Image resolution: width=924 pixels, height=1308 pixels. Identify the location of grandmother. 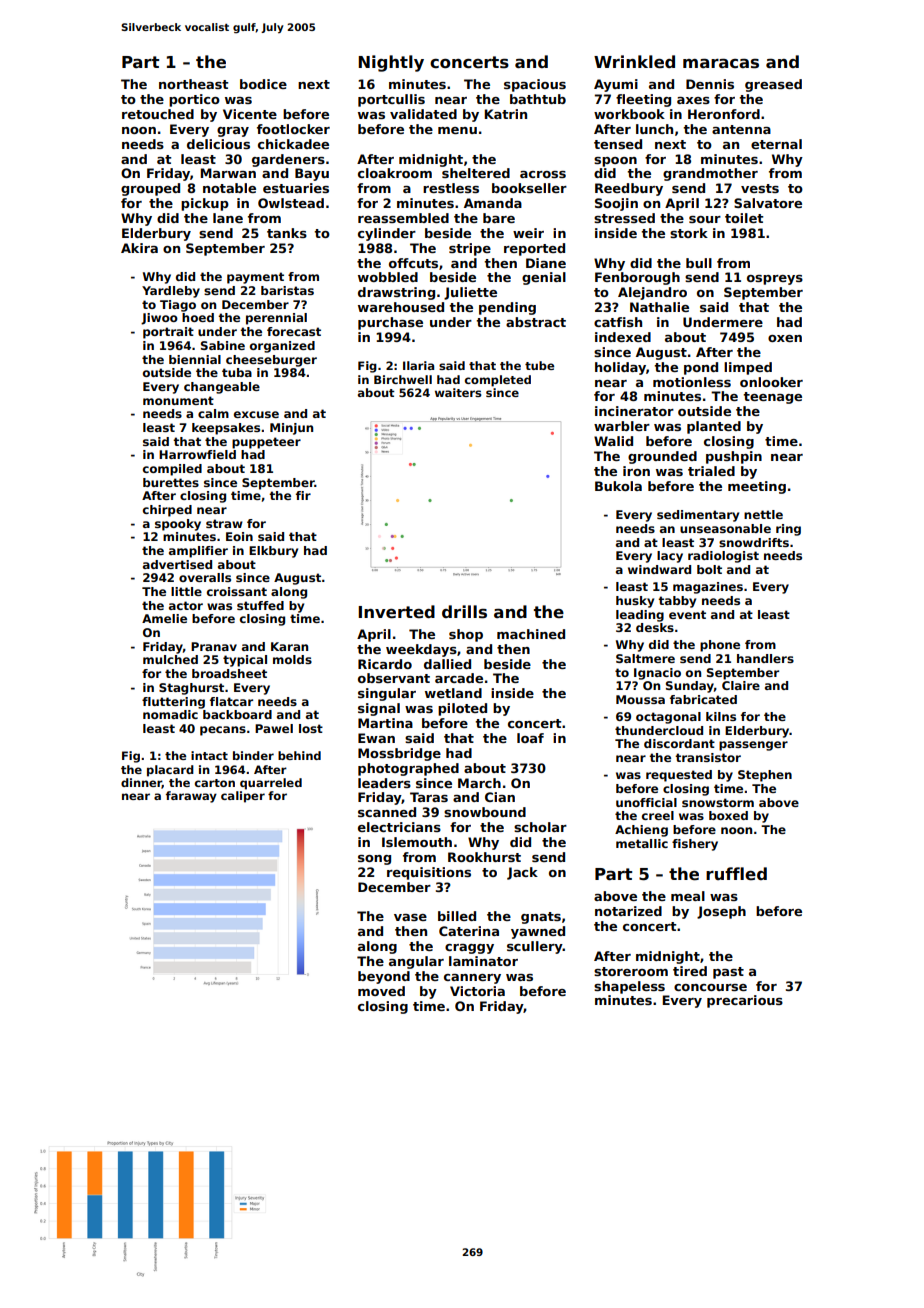
(710, 174).
